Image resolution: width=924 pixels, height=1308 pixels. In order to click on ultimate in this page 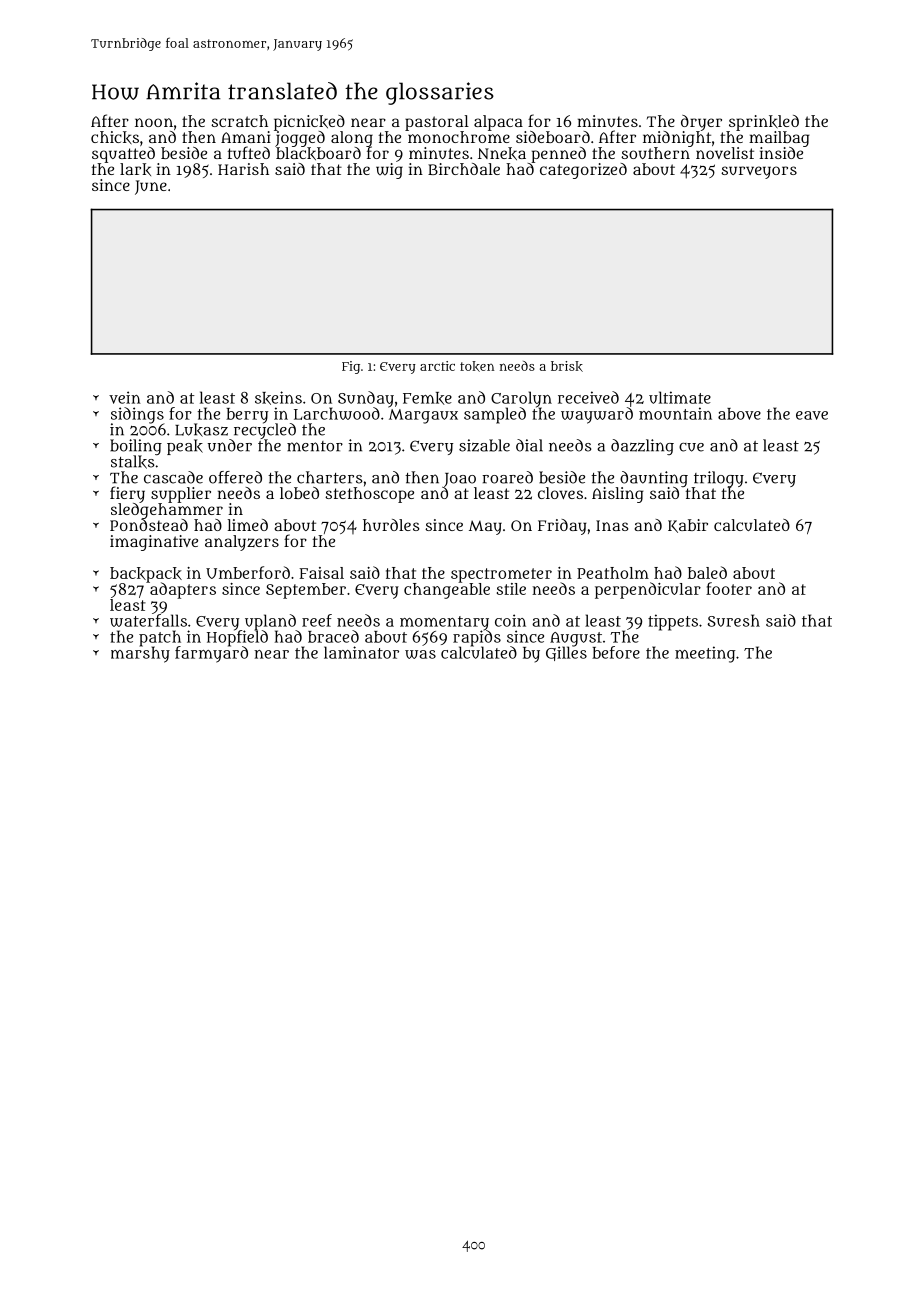, I will do `click(680, 397)`.
